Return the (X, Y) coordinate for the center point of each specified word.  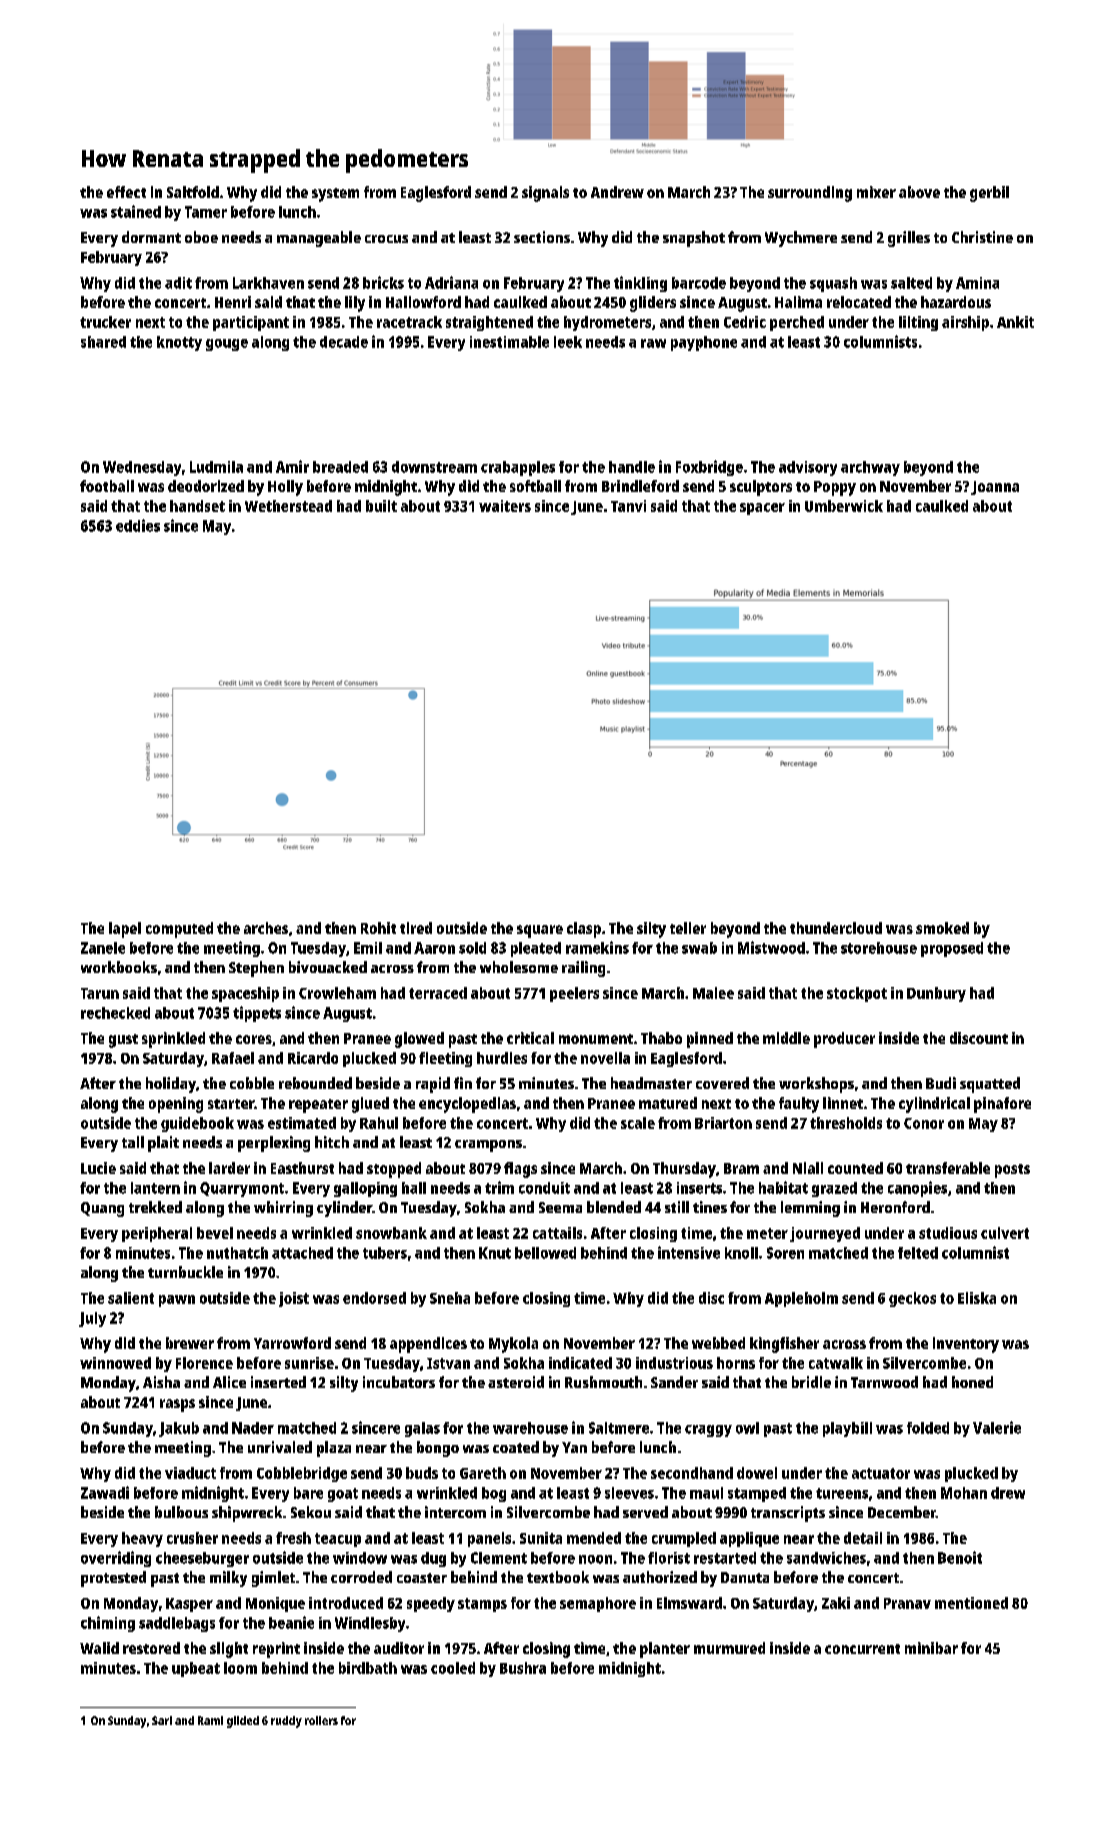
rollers (321, 1720)
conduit (544, 1188)
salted (911, 283)
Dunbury (936, 994)
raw (653, 343)
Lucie (98, 1168)
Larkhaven (268, 283)
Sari (162, 1720)
